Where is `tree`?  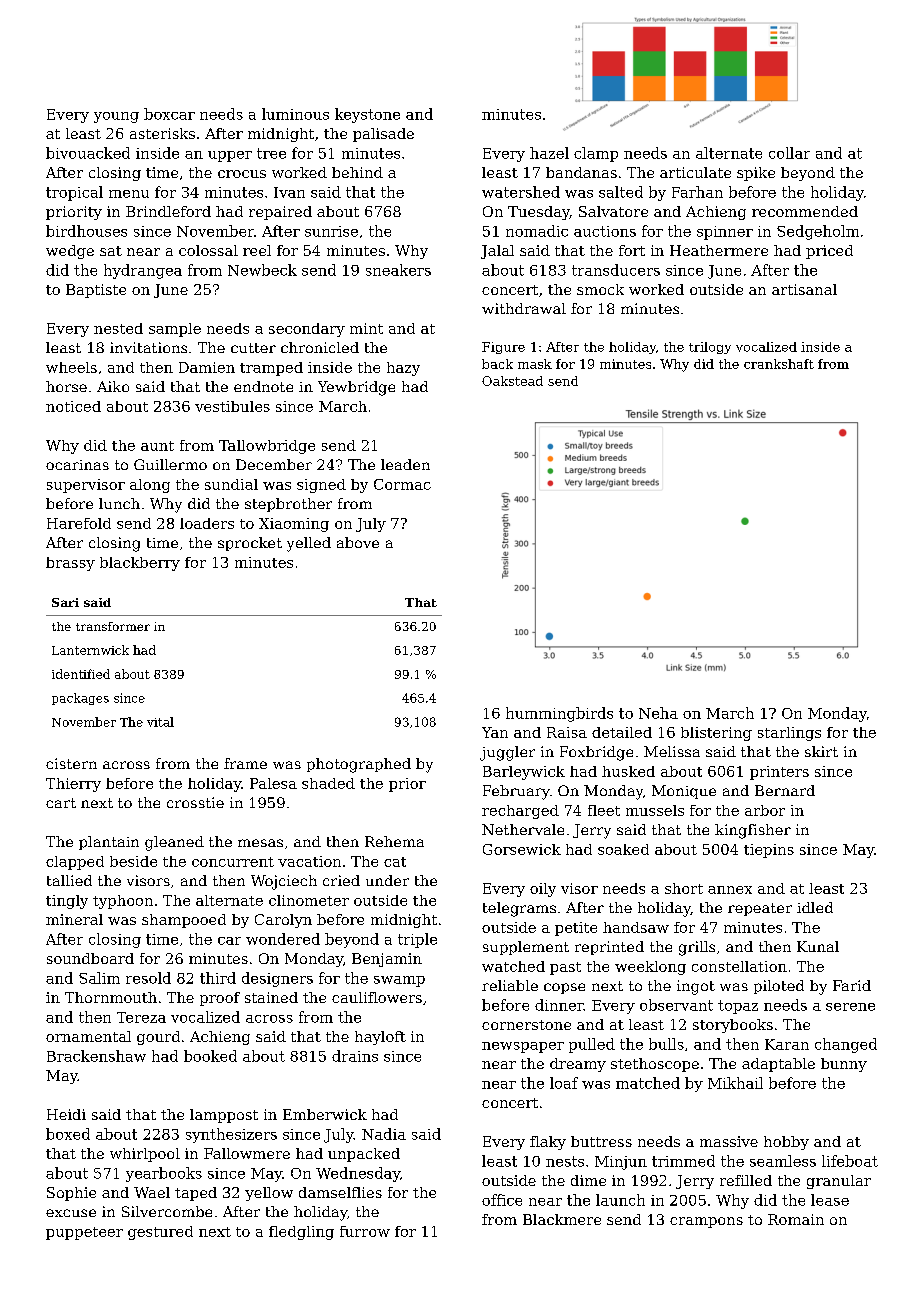
tree is located at coordinates (271, 153).
